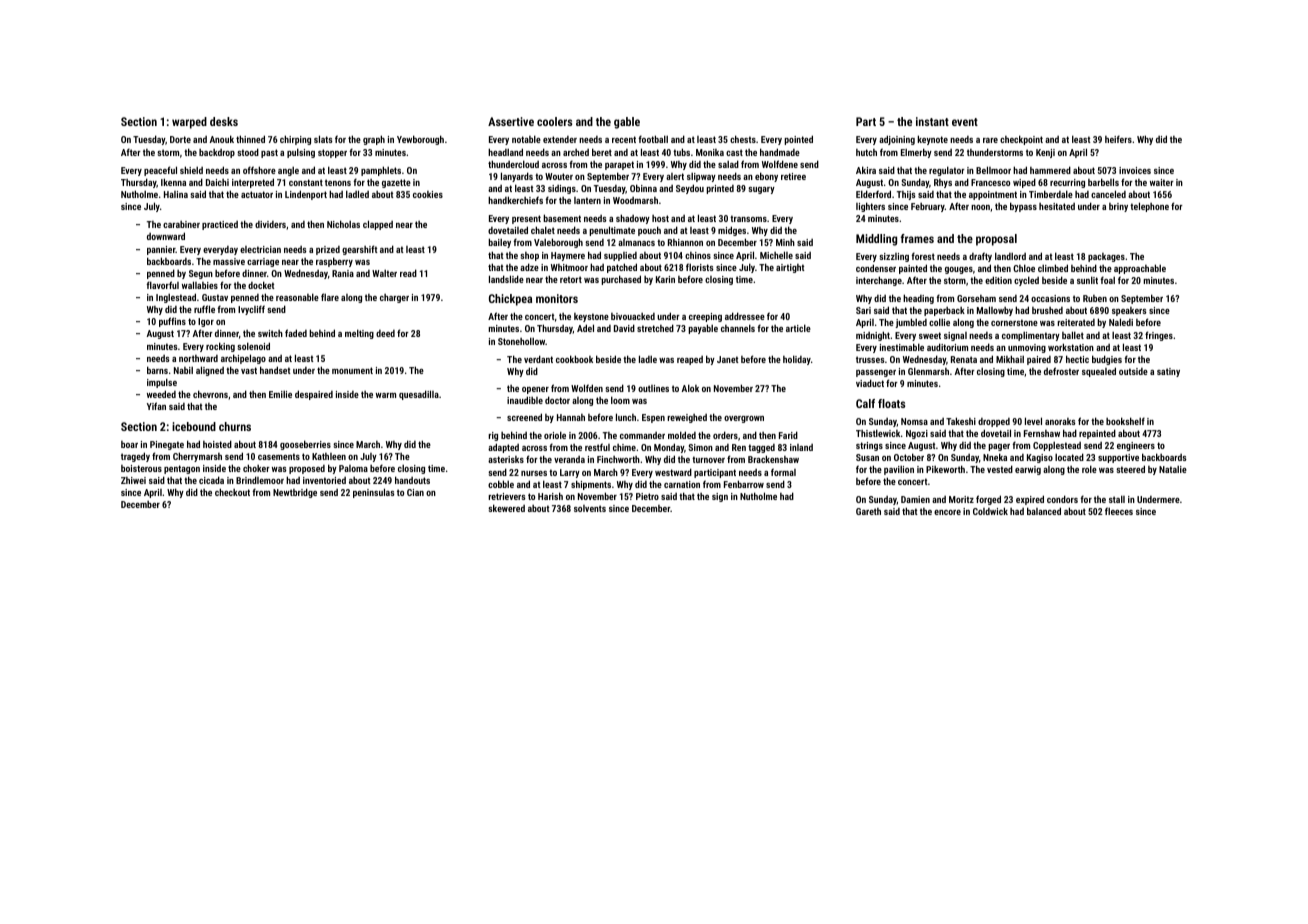 Image resolution: width=1308 pixels, height=924 pixels. What do you see at coordinates (1107, 280) in the screenshot?
I see `foal` at bounding box center [1107, 280].
